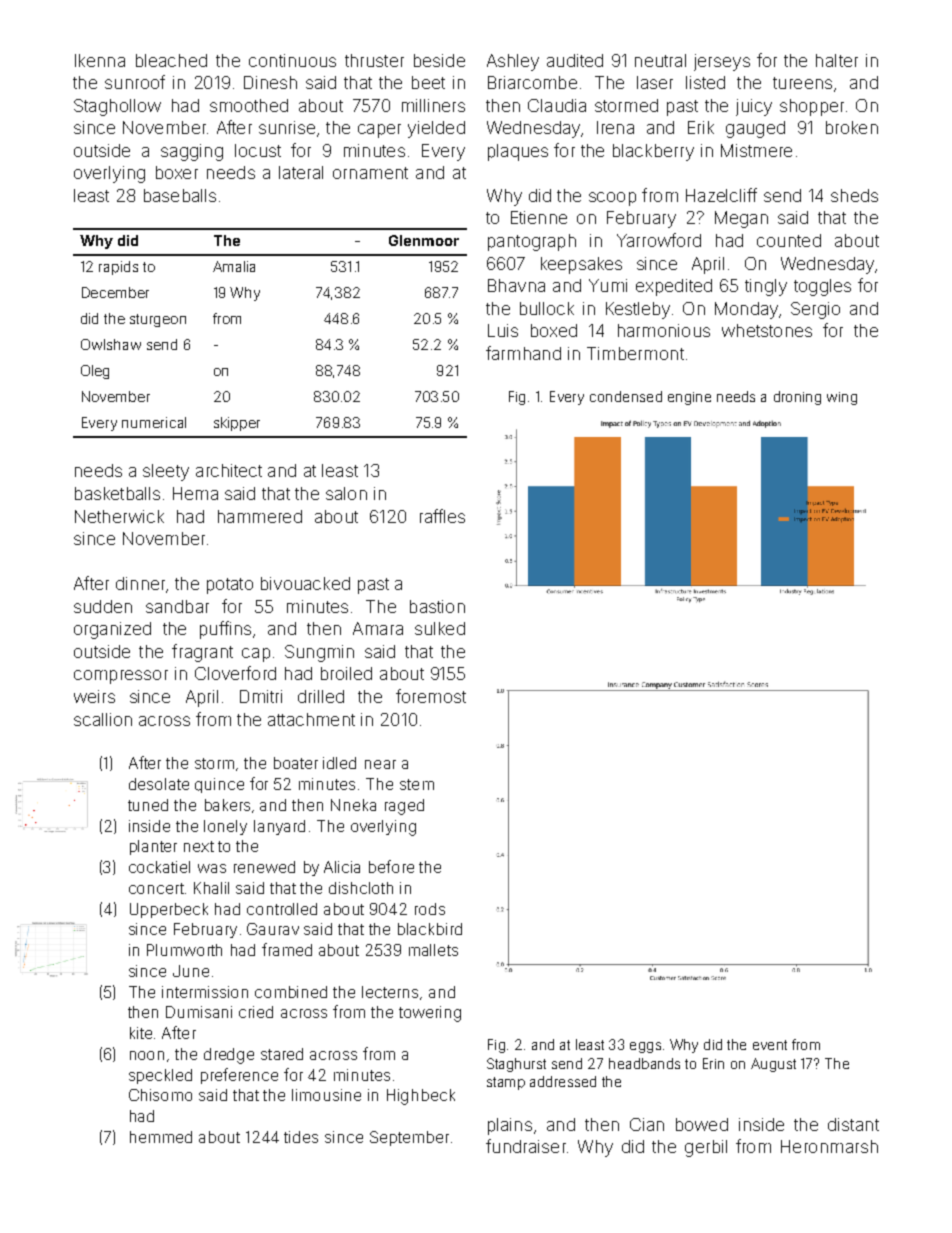  What do you see at coordinates (100, 60) in the screenshot?
I see `Ikenna` at bounding box center [100, 60].
